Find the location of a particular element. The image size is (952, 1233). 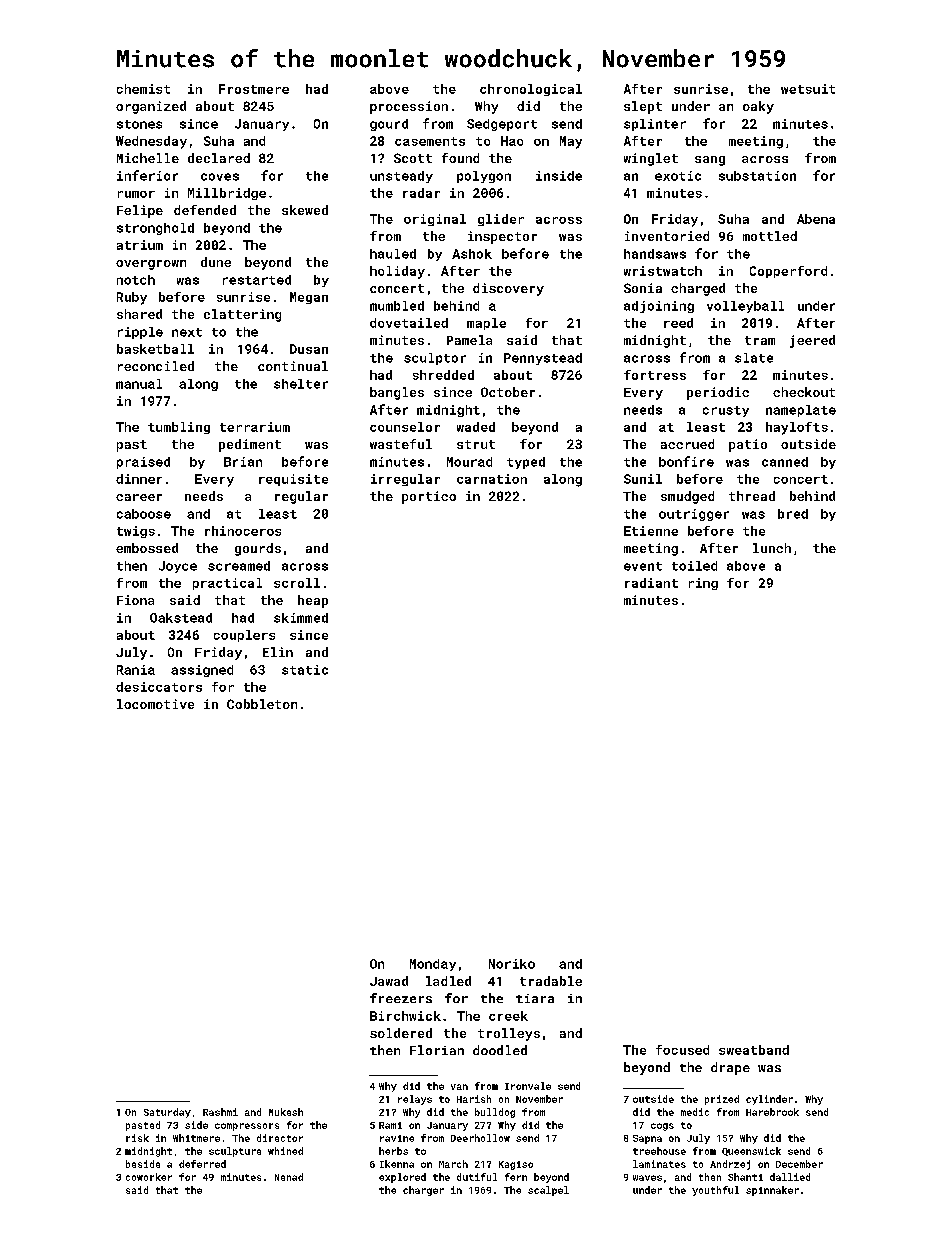

Megan is located at coordinates (309, 298).
